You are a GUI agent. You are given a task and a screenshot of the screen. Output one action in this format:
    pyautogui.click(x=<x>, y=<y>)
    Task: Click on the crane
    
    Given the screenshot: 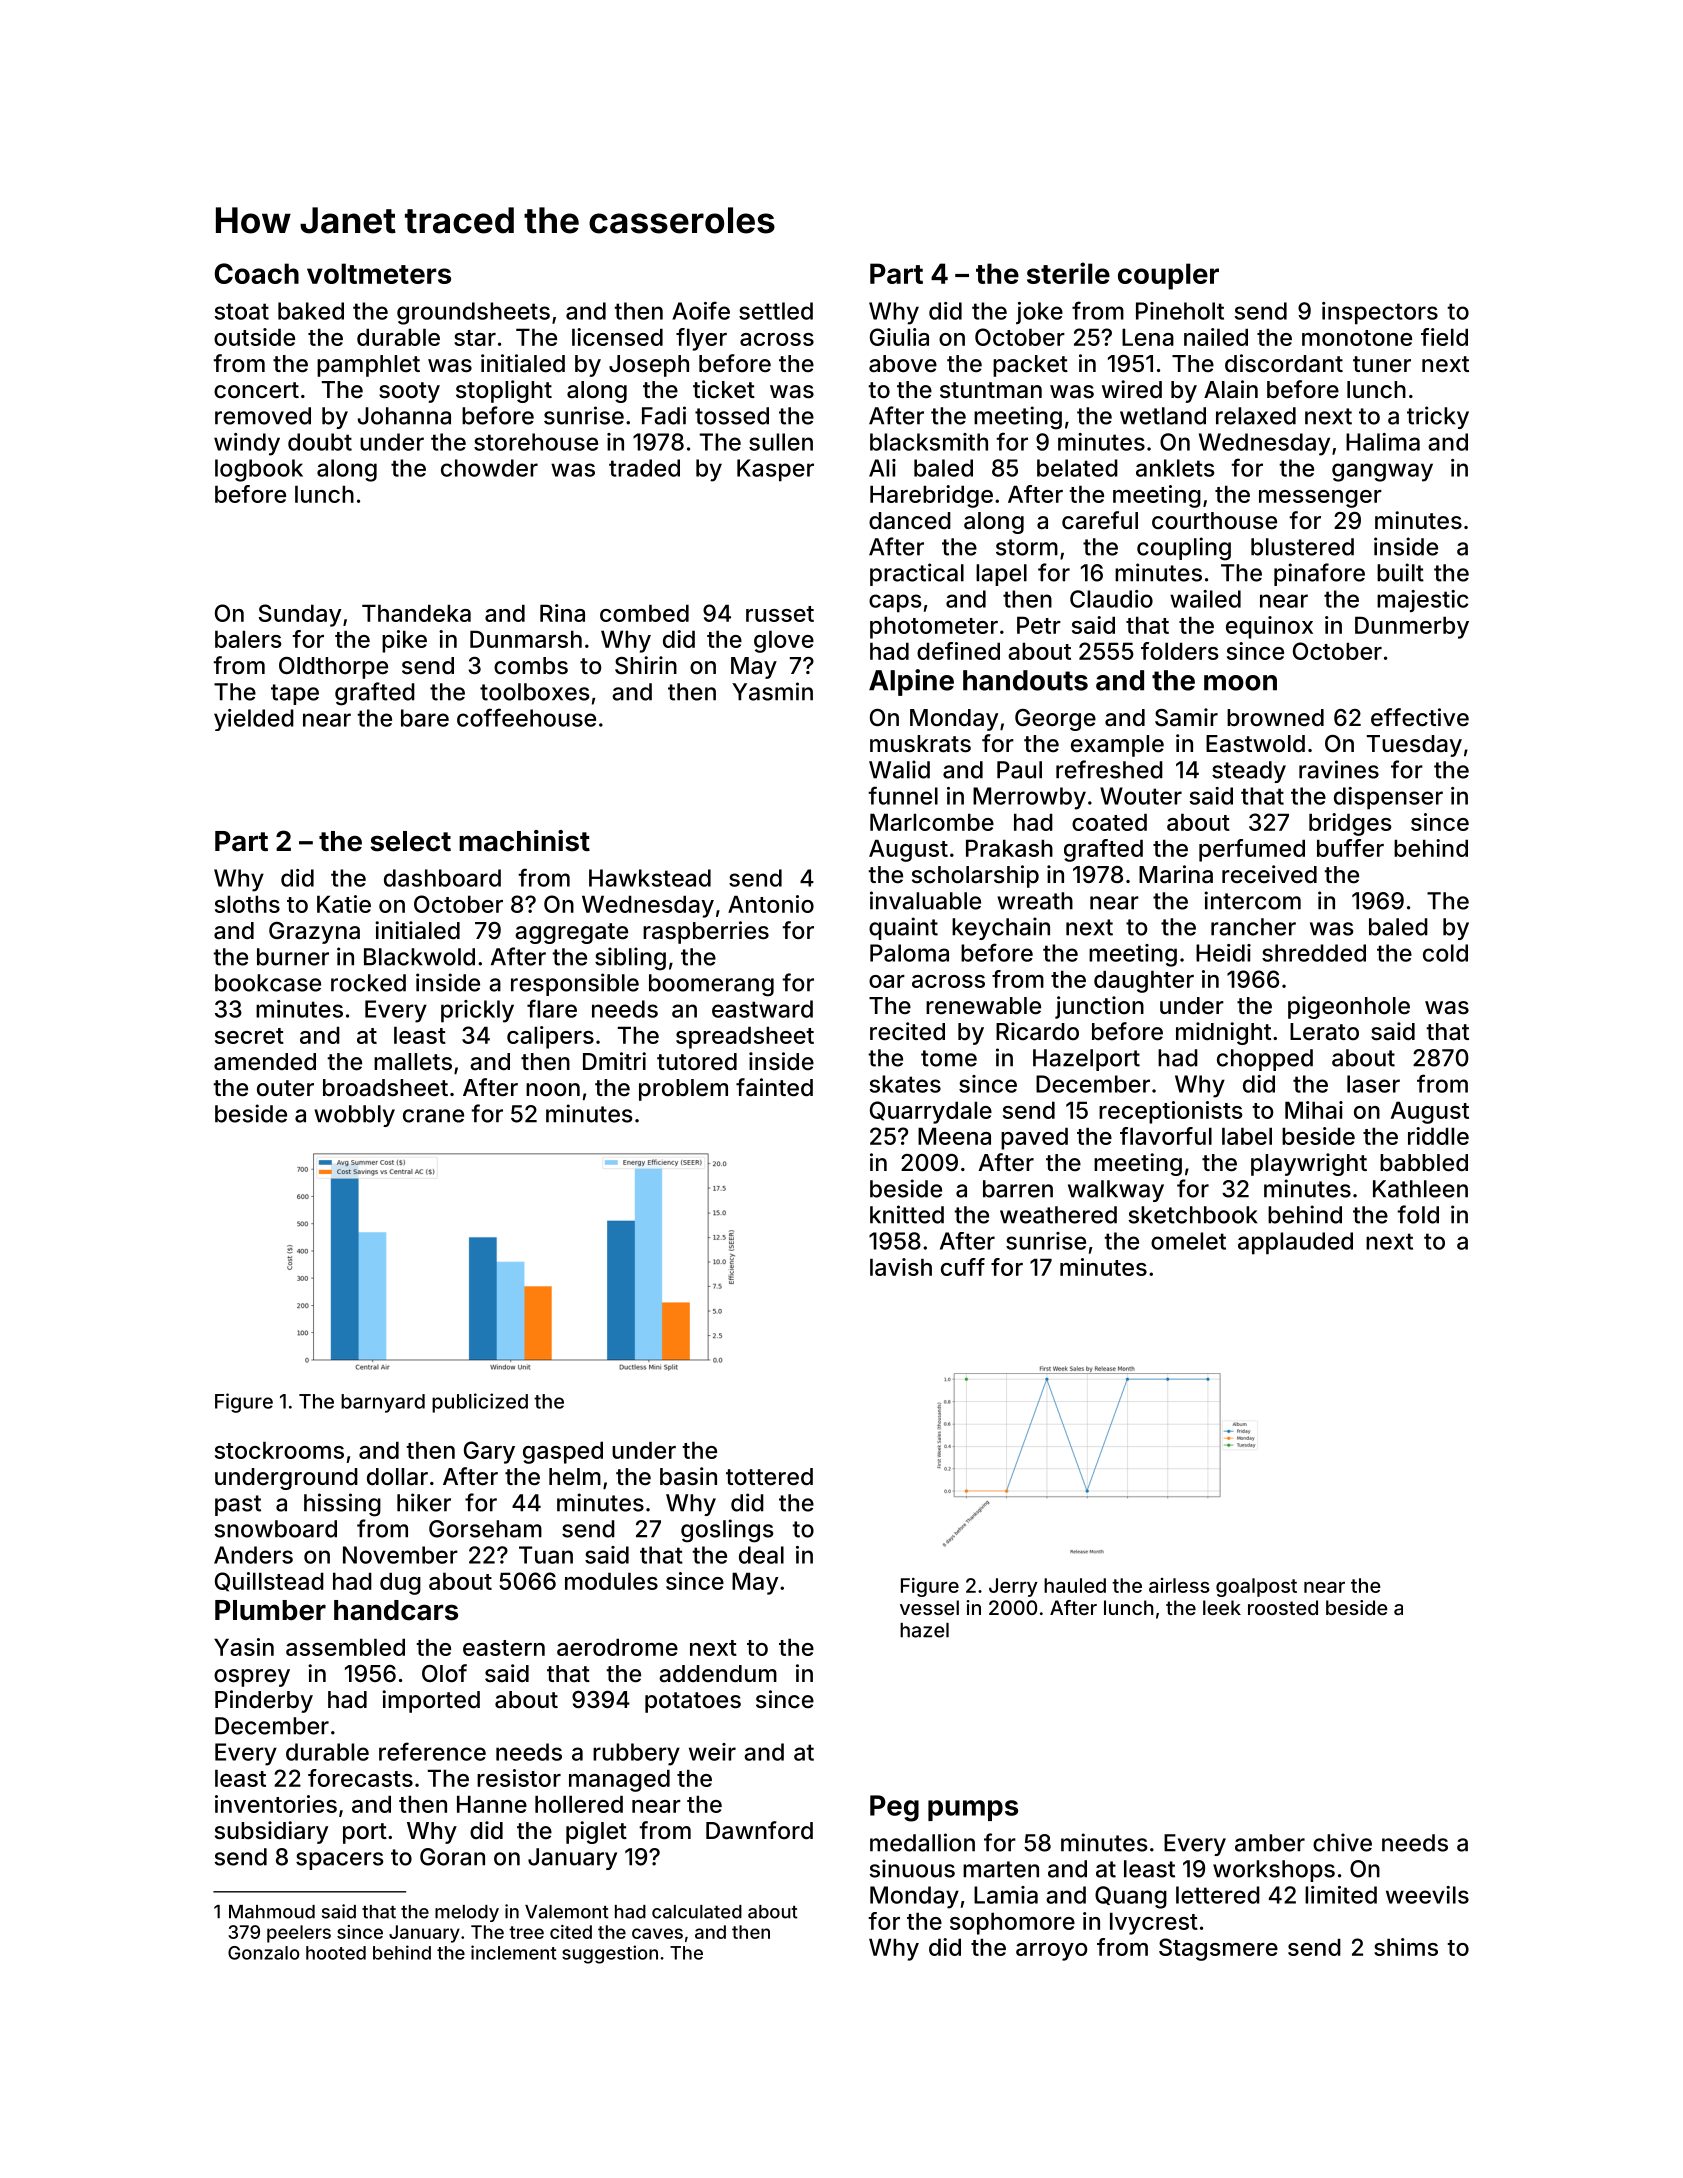 What is the action you would take?
    pyautogui.click(x=433, y=1116)
